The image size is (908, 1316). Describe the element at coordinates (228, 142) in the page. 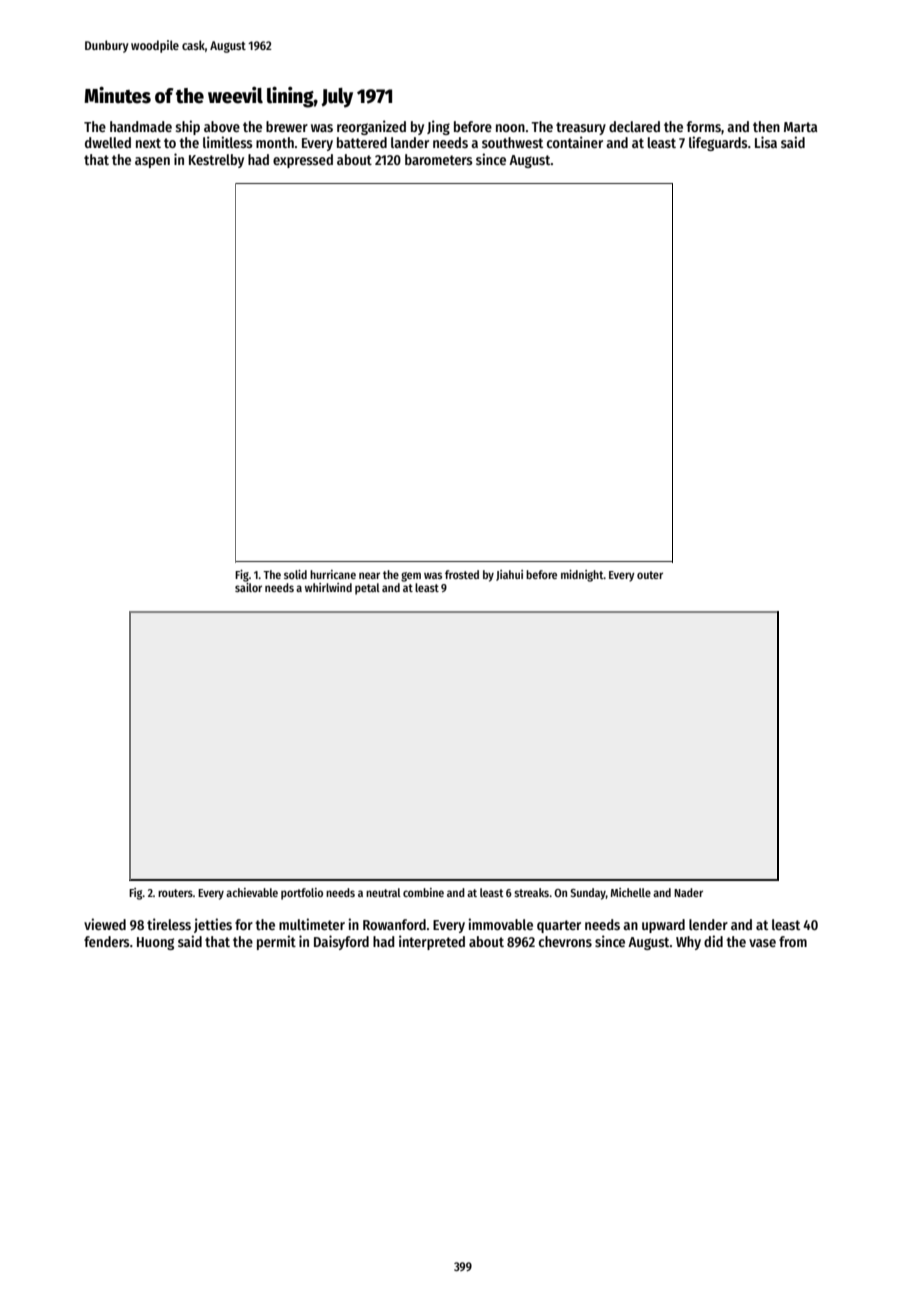

I see `limitless` at that location.
